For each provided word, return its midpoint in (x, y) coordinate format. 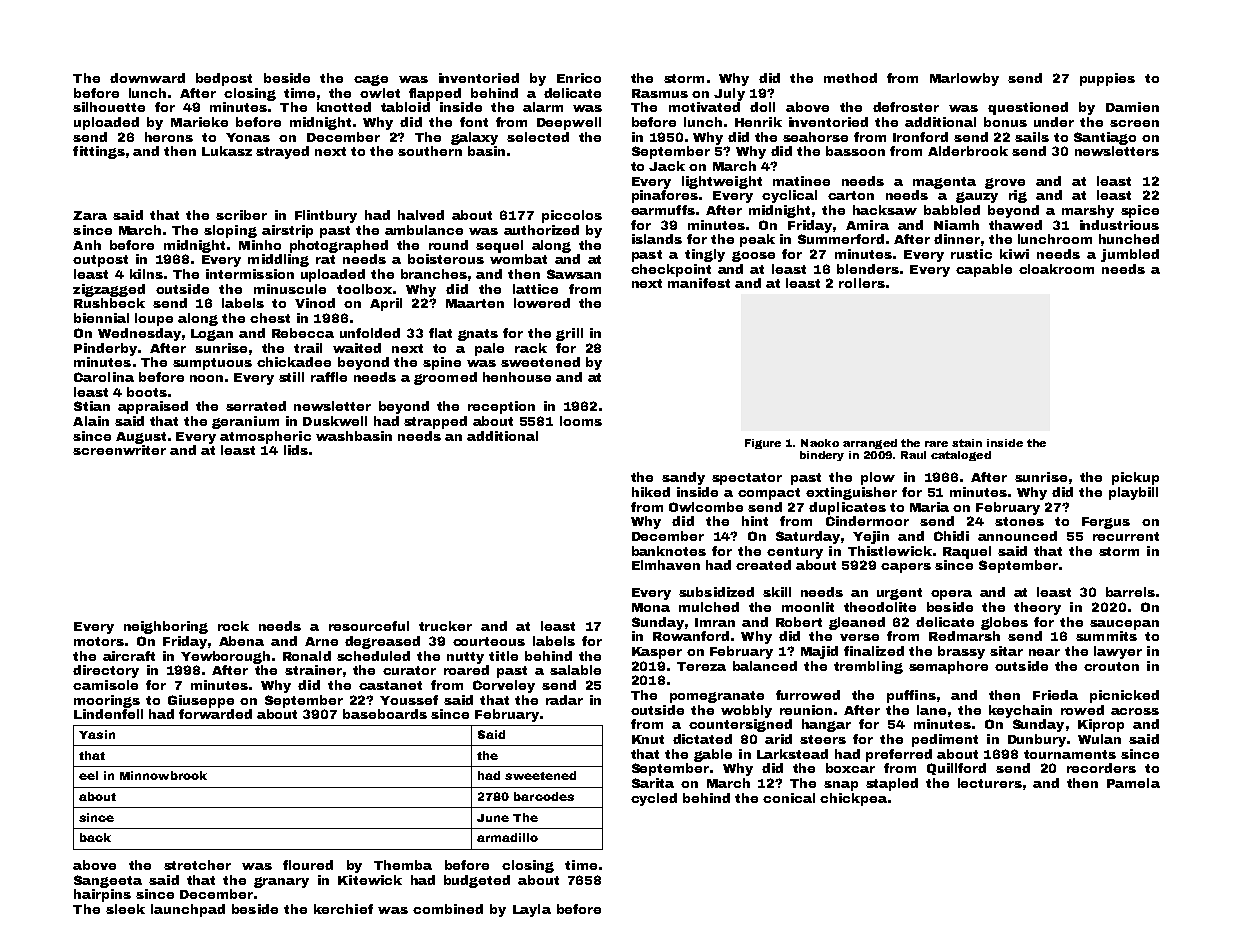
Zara (90, 215)
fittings (99, 152)
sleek (125, 909)
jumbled (1130, 255)
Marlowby (964, 79)
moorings (107, 701)
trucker (445, 626)
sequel (499, 246)
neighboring (166, 627)
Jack (667, 166)
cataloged (961, 456)
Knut (648, 739)
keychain (1020, 711)
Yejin (871, 537)
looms (581, 421)
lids (296, 450)
